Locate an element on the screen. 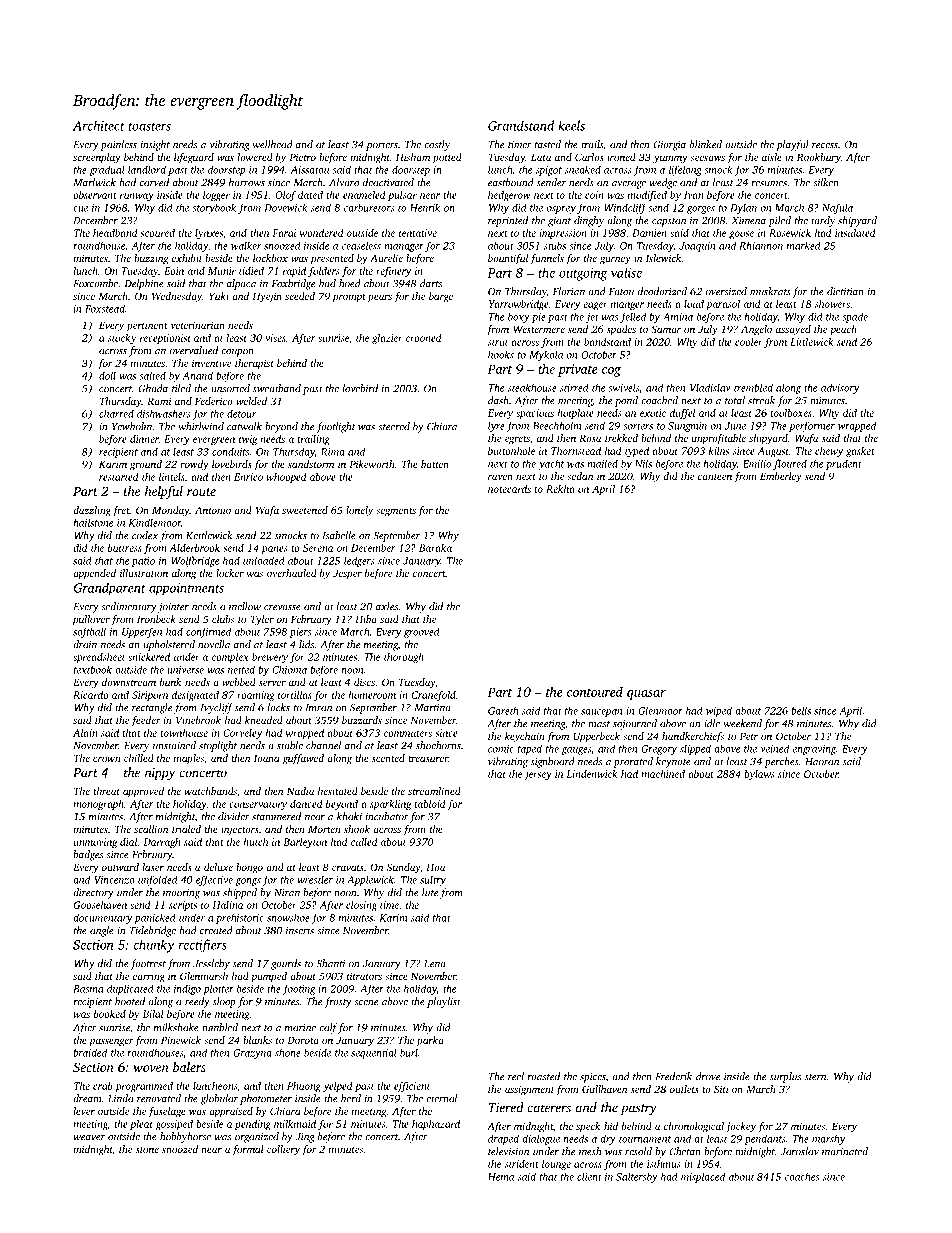  renovated is located at coordinates (159, 1098).
